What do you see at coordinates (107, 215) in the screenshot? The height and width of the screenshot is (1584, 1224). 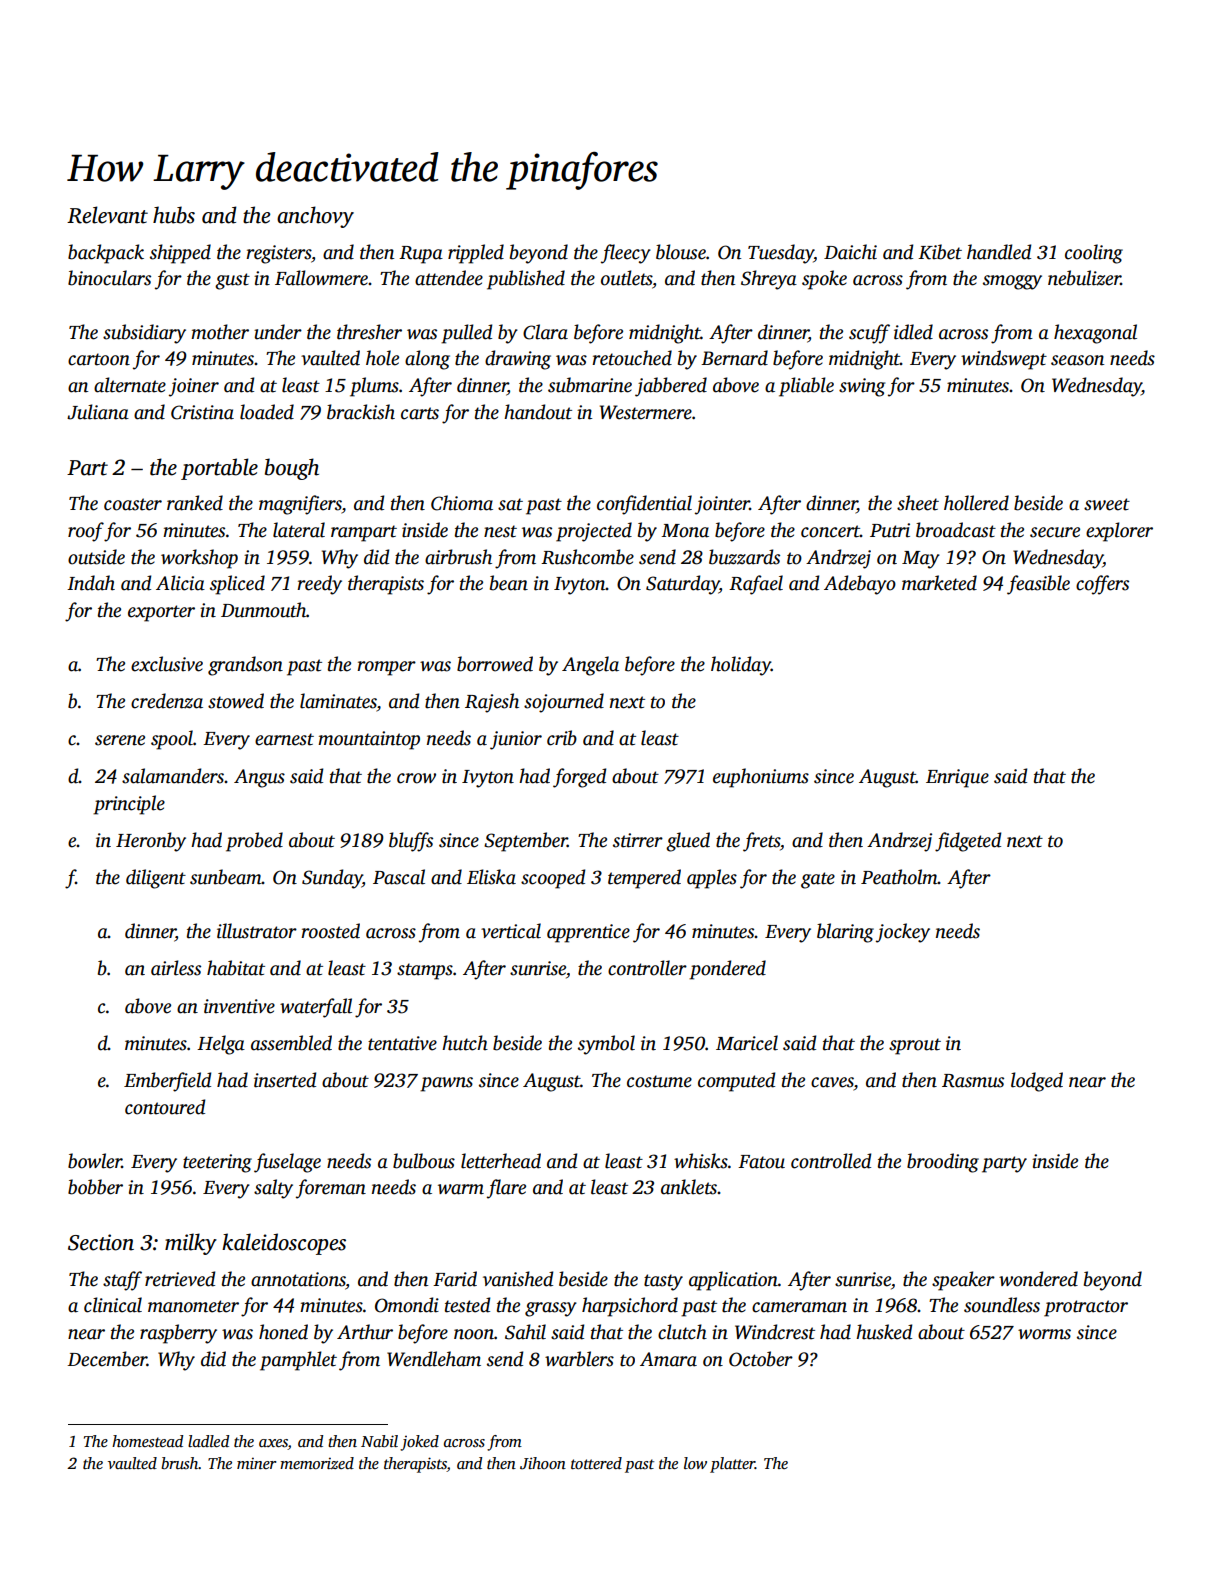 I see `Relevant` at bounding box center [107, 215].
